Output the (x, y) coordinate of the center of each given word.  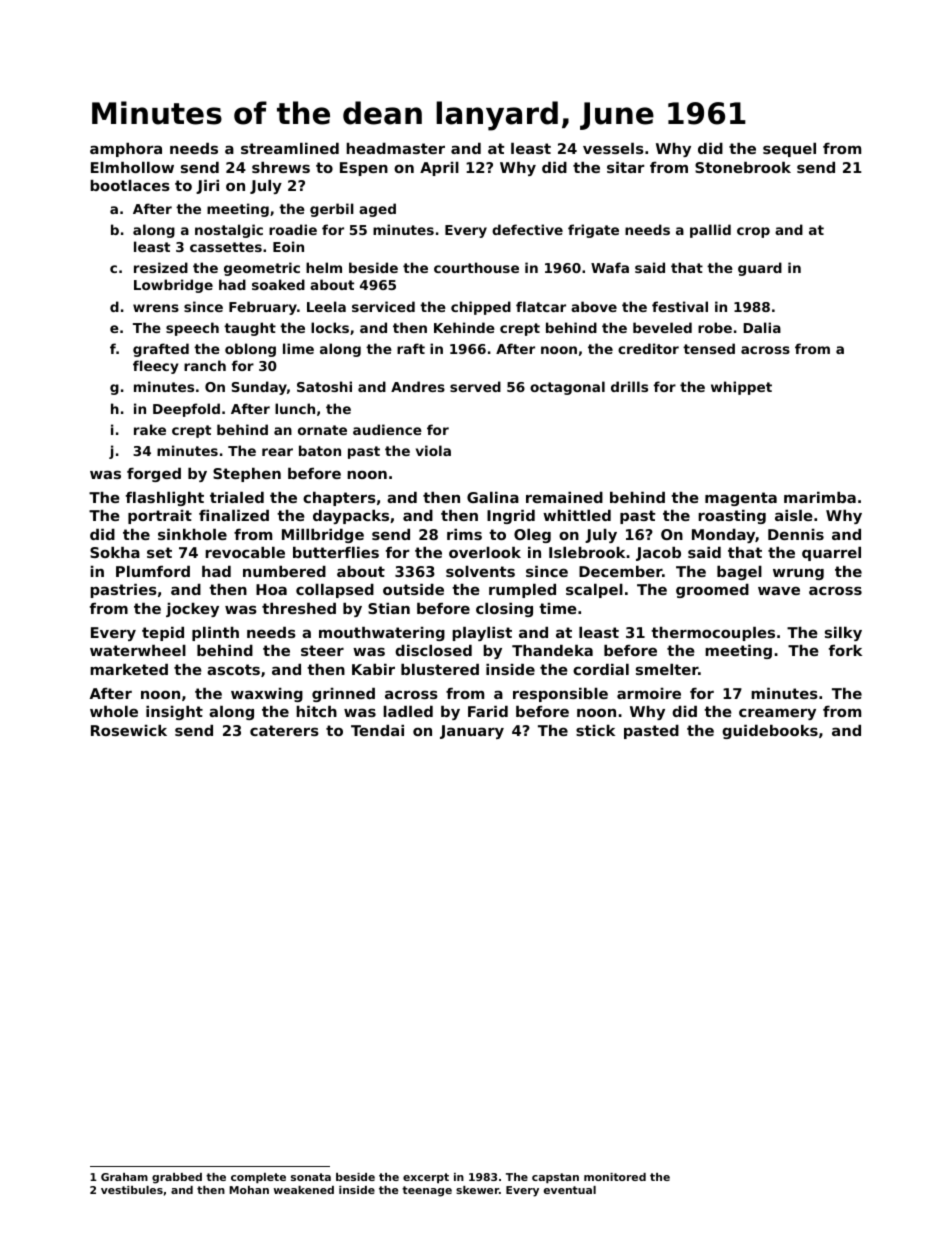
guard (760, 269)
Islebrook (587, 552)
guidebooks (770, 732)
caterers (284, 730)
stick (595, 730)
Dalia (762, 327)
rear (277, 452)
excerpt (426, 1178)
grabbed (177, 1178)
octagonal (567, 388)
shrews (281, 167)
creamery (777, 714)
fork (845, 650)
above (594, 306)
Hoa (271, 589)
